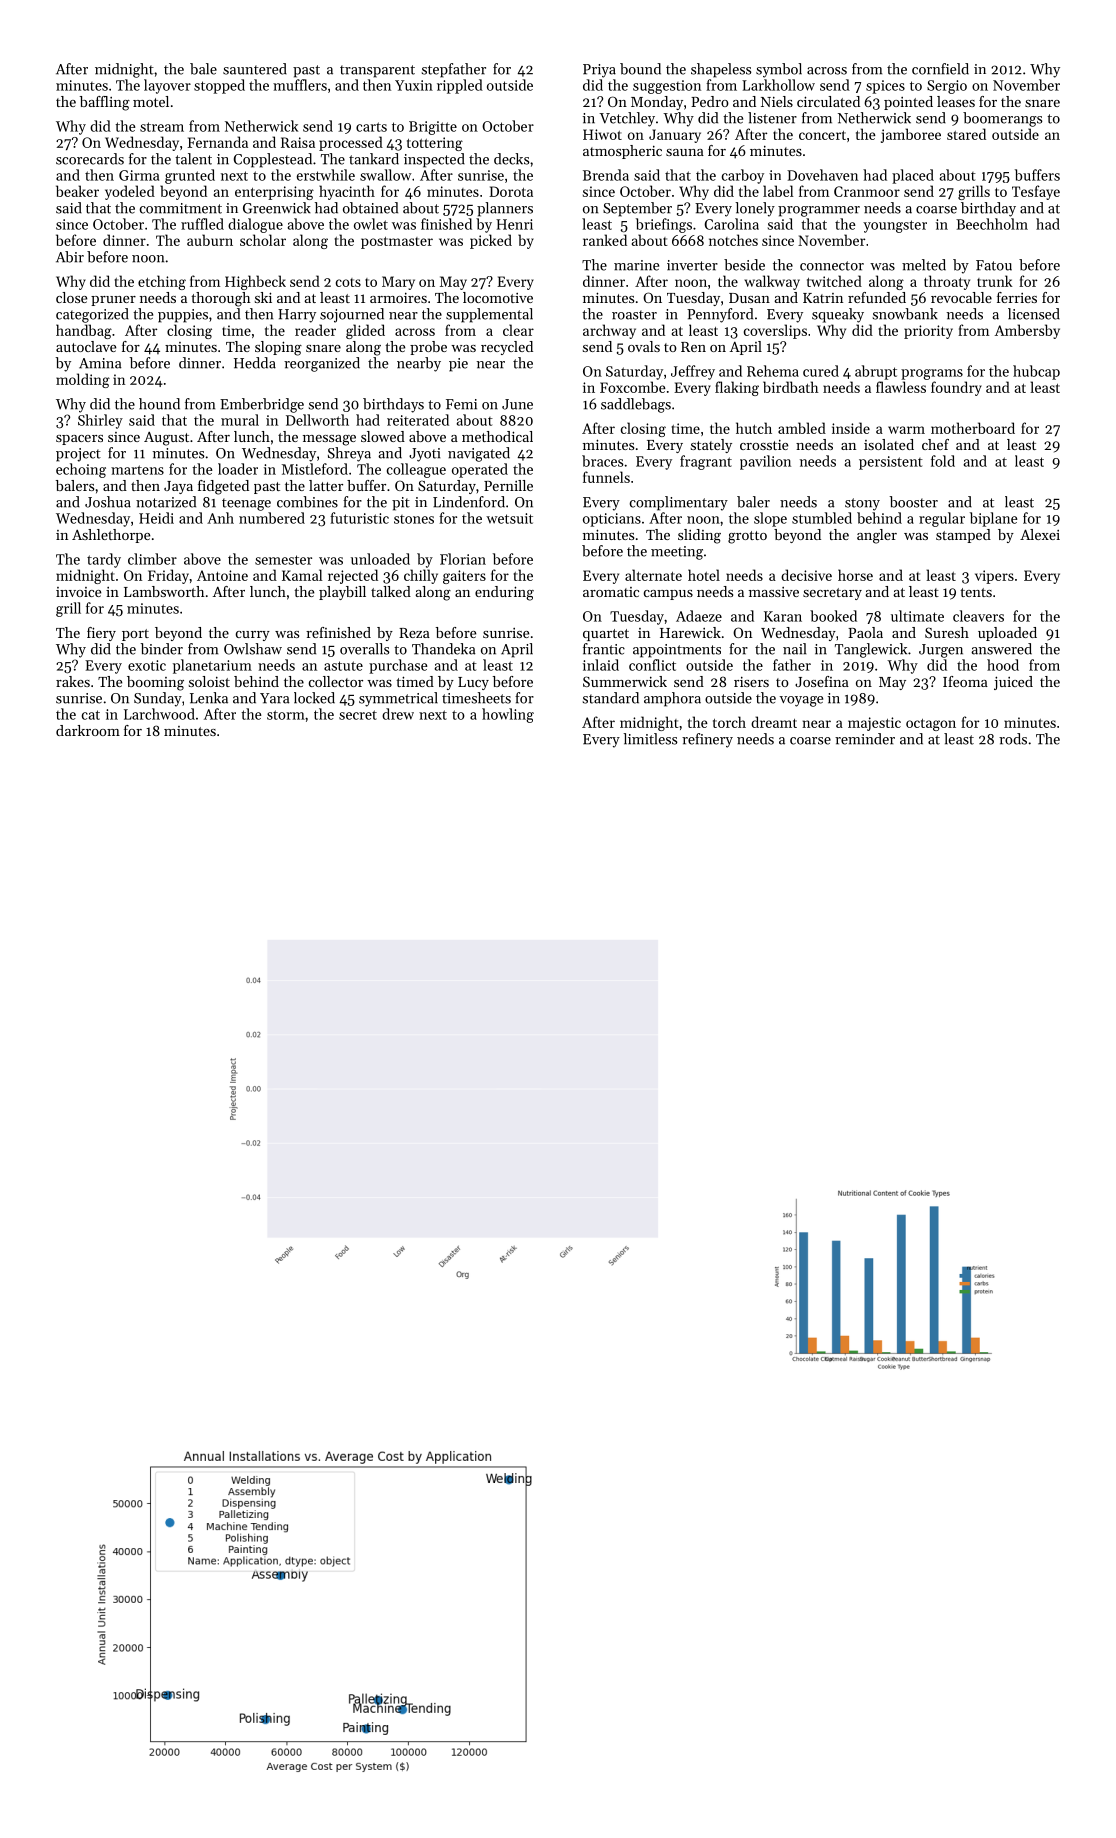 This screenshot has width=1116, height=1838. I want to click on Beechholm, so click(992, 224).
